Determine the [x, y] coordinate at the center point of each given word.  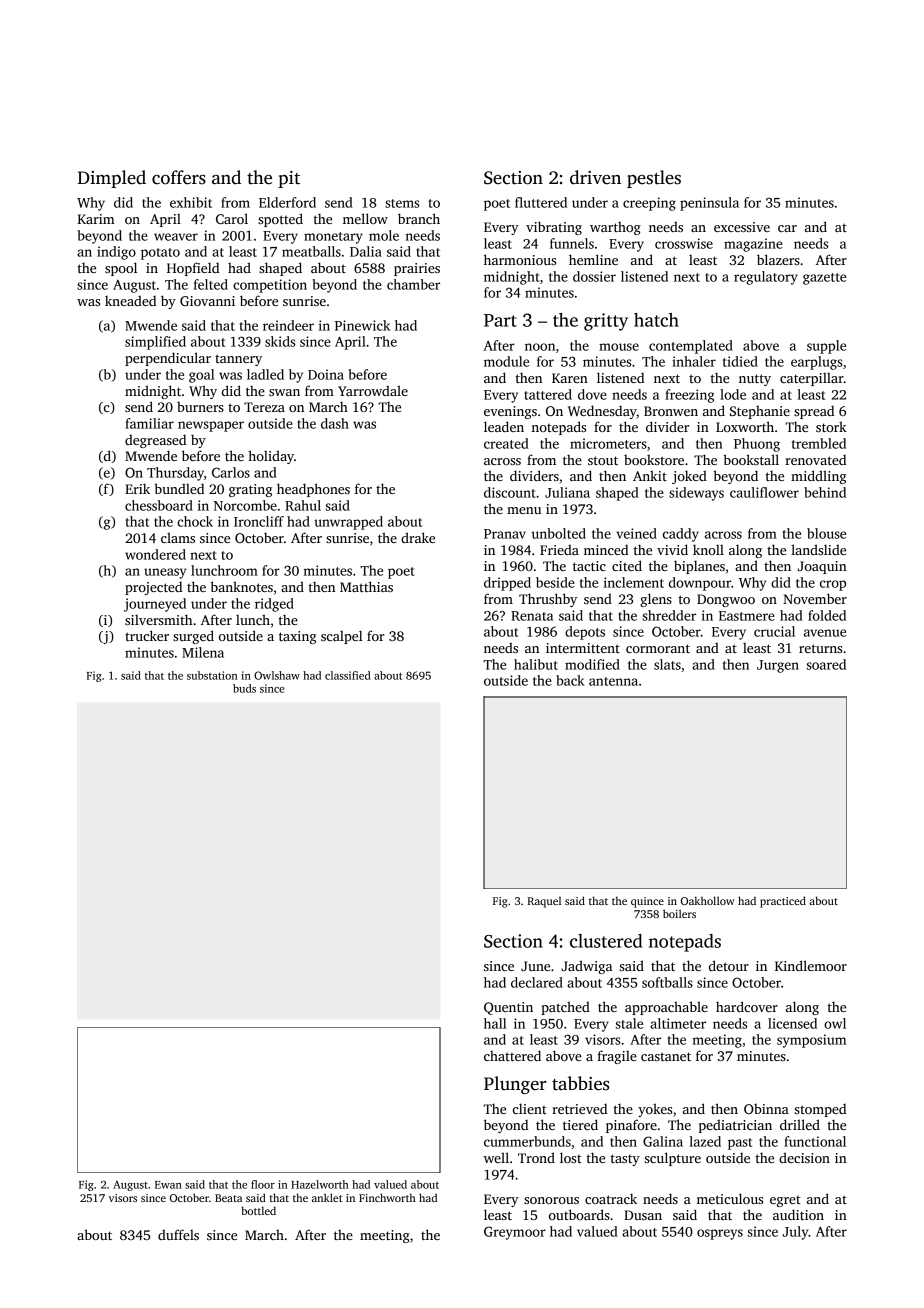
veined [636, 533]
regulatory [766, 278]
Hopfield [193, 269]
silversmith [158, 619]
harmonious [520, 259]
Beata [228, 1198]
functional [815, 1141]
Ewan [168, 1185]
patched [565, 1008]
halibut [536, 664]
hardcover [747, 1006]
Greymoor [515, 1233]
